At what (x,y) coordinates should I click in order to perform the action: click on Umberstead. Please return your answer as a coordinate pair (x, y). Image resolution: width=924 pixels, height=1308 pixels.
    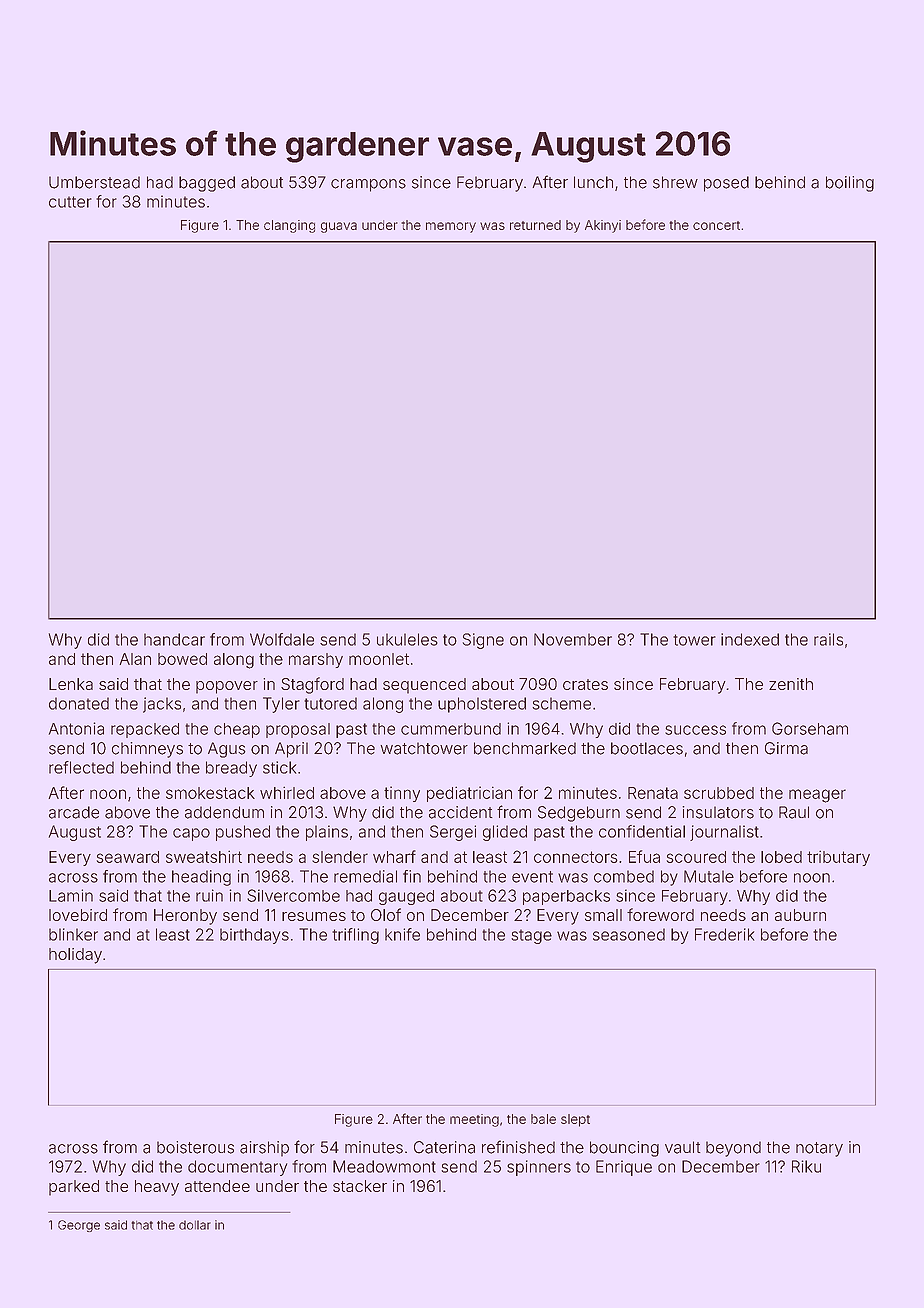
    Looking at the image, I should click on (94, 182).
